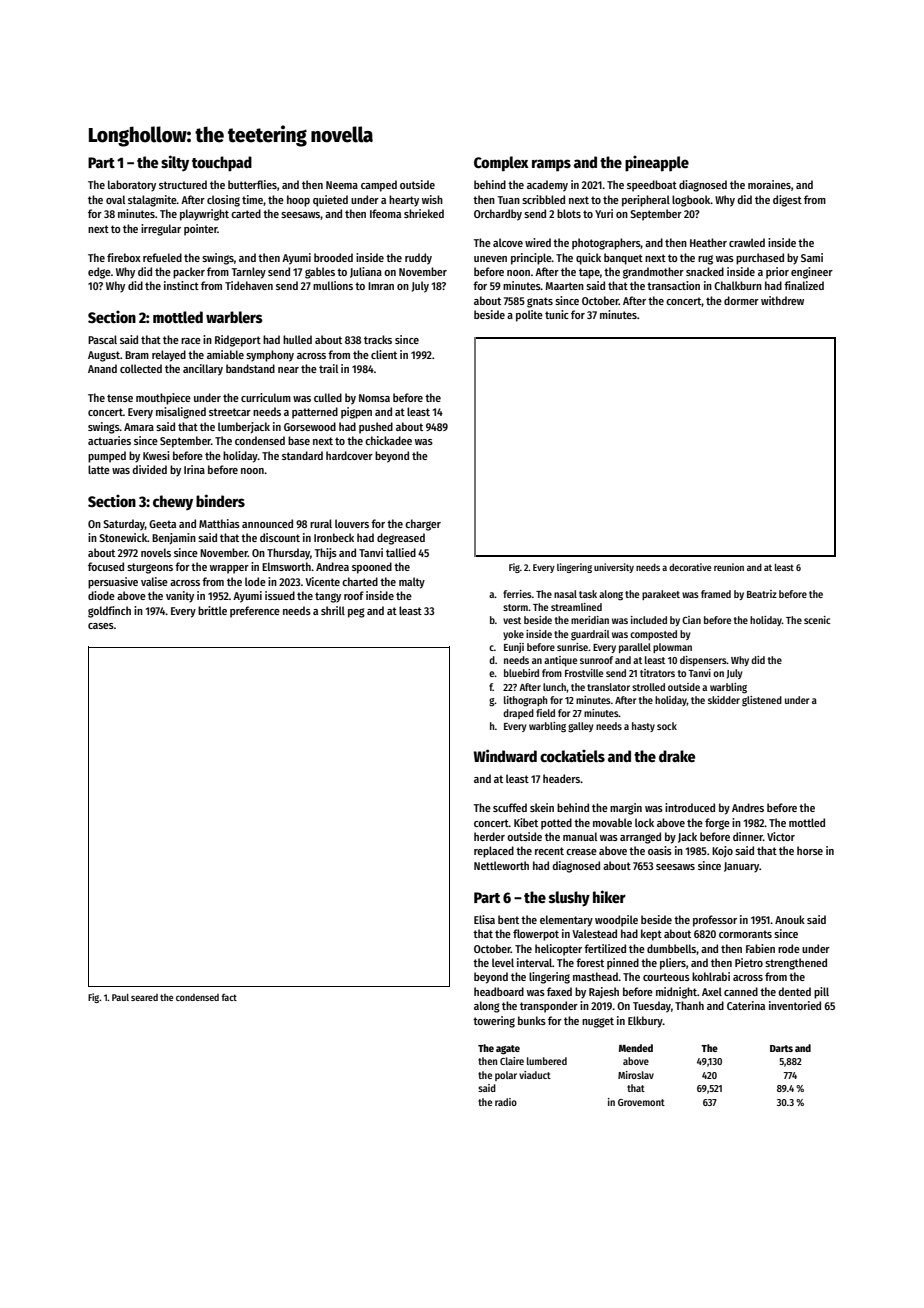 The height and width of the screenshot is (1308, 924). I want to click on Nomsa, so click(374, 398).
